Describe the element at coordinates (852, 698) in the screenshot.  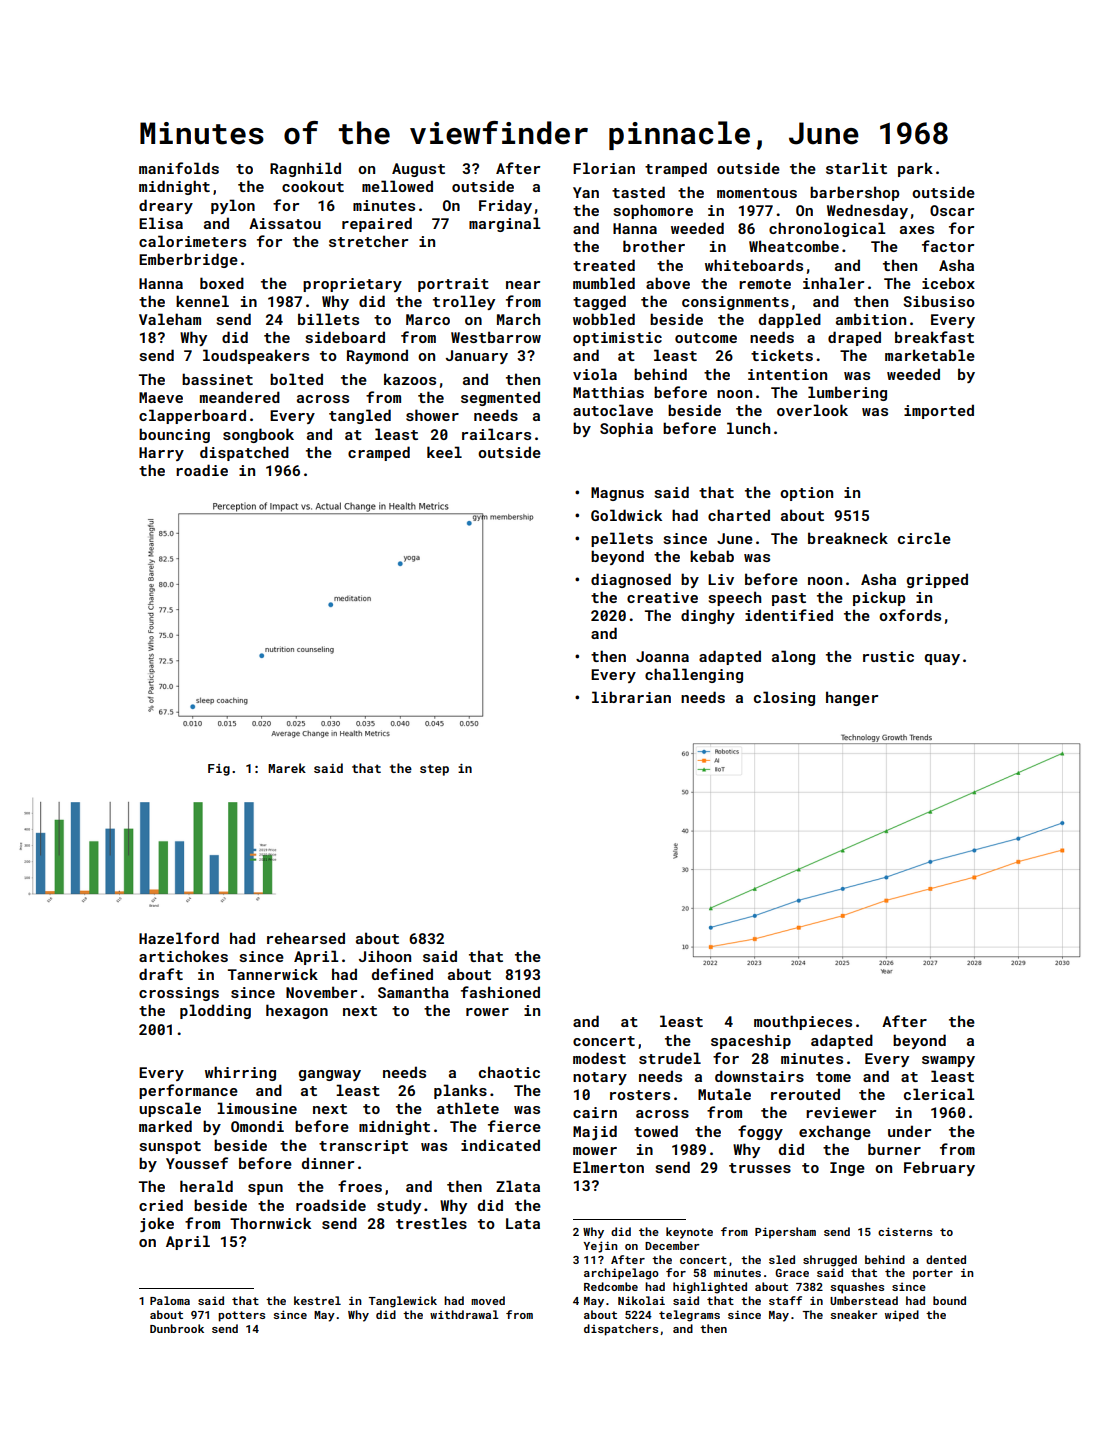
I see `hanger` at that location.
